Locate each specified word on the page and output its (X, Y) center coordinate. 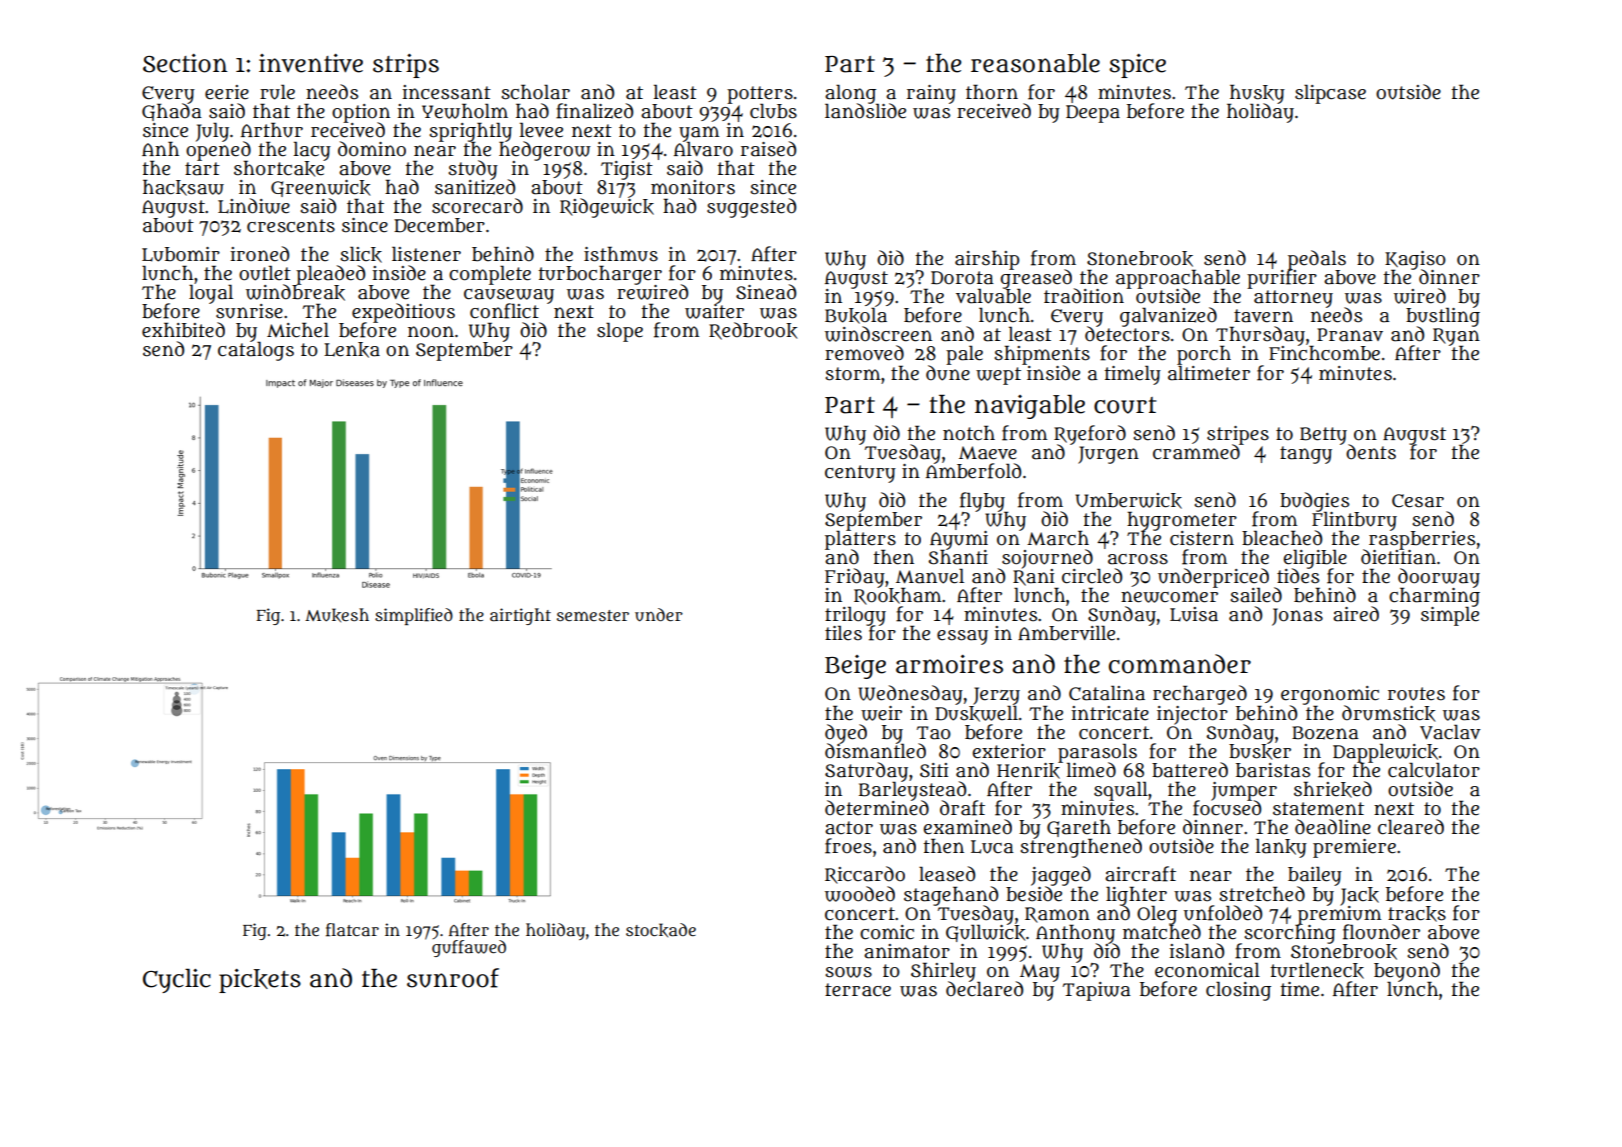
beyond (1407, 972)
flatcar (352, 930)
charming (1434, 597)
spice (1137, 66)
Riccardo (865, 875)
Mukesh (337, 615)
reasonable (1035, 63)
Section (185, 63)
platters (860, 539)
